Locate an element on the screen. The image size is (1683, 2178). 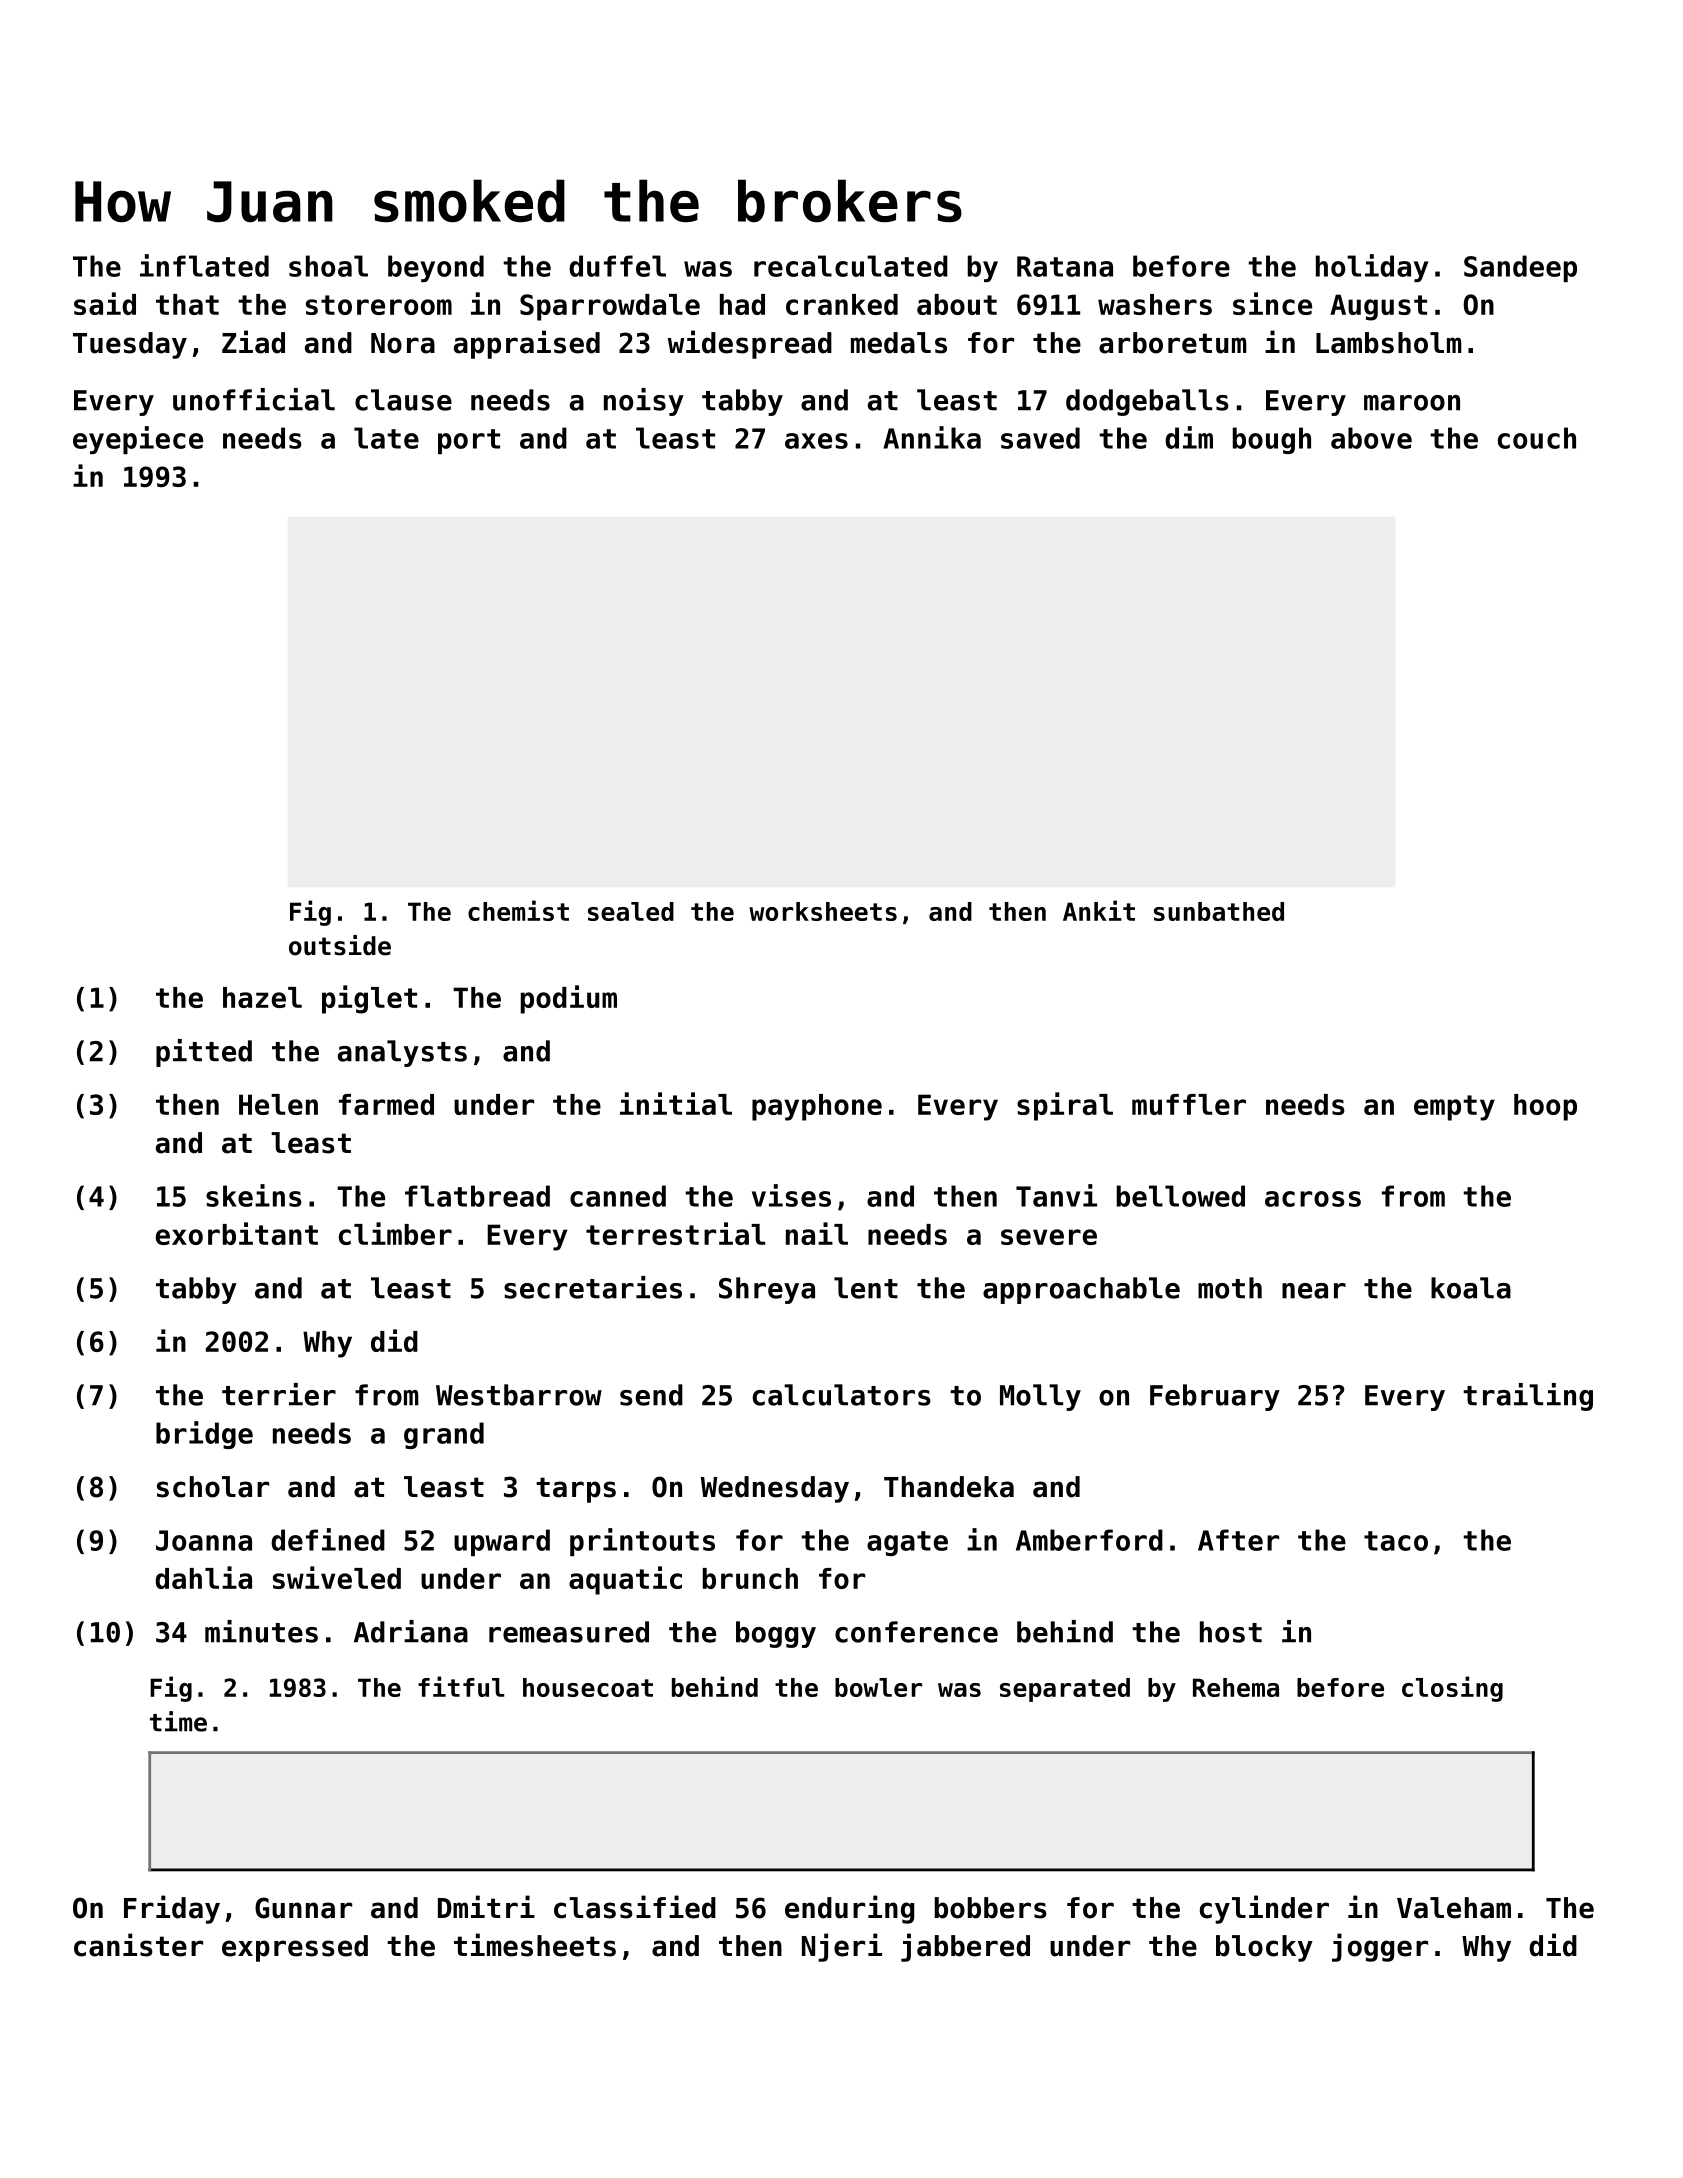
host is located at coordinates (1231, 1632).
